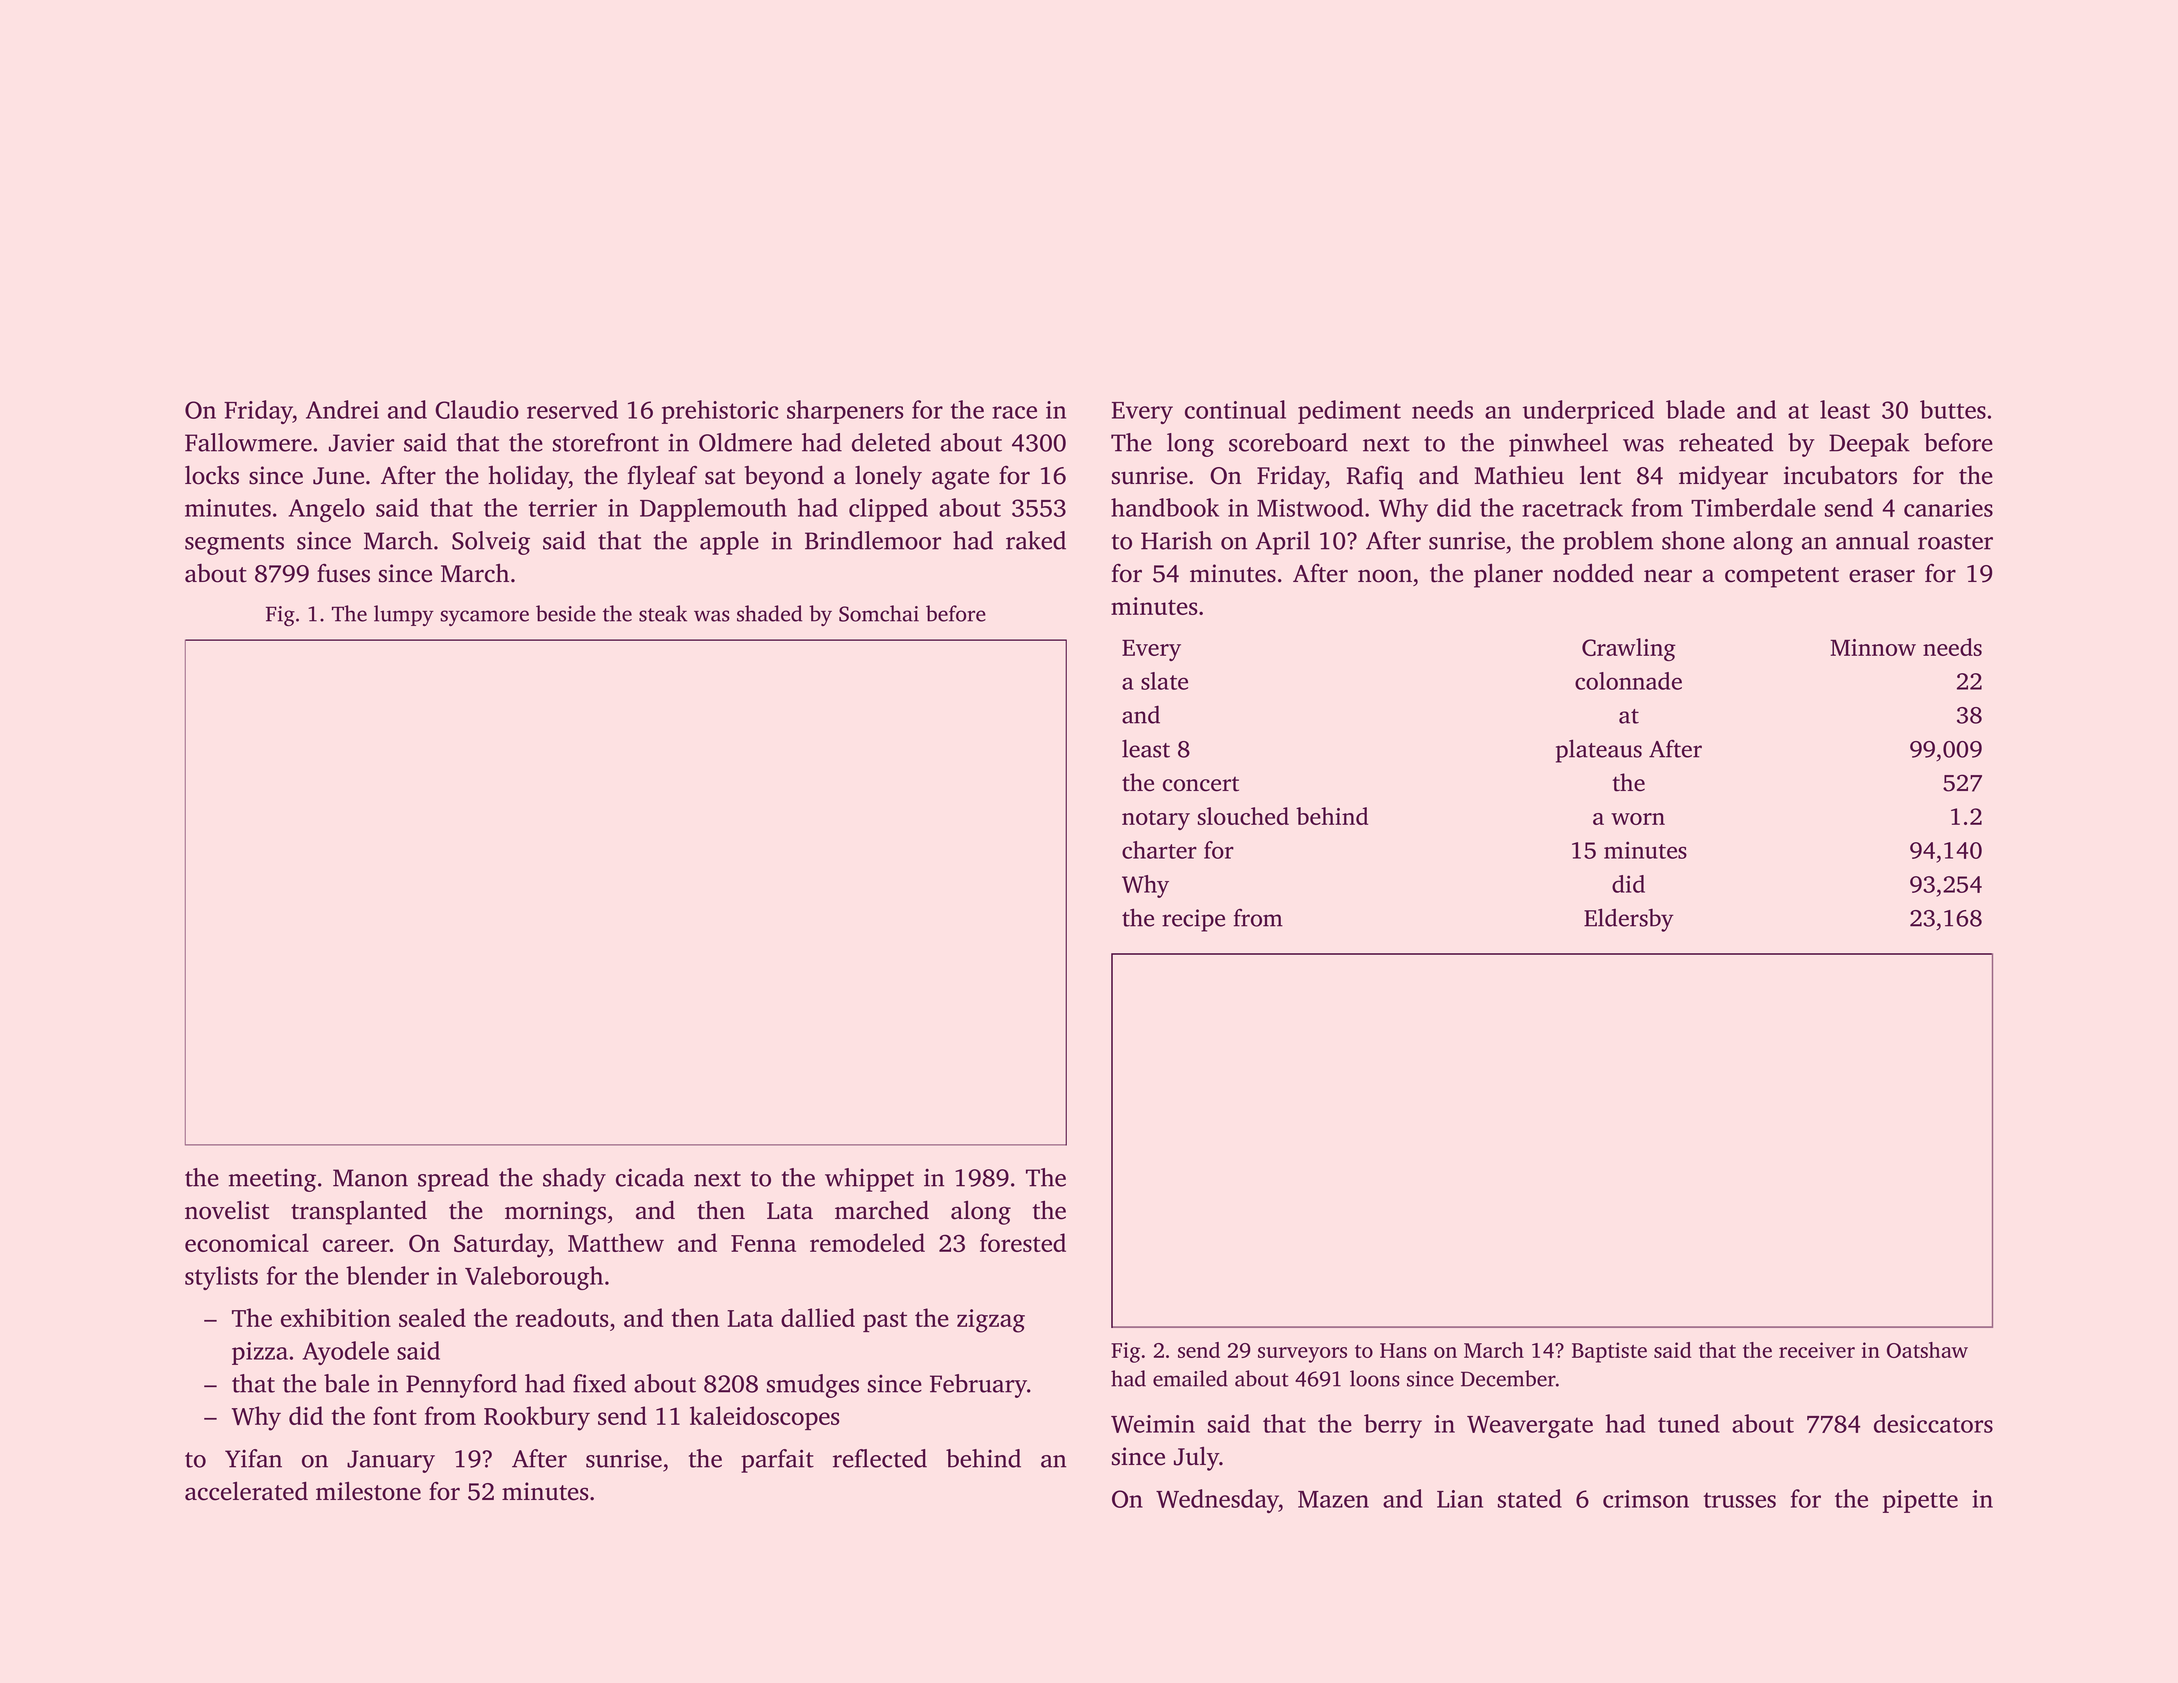 Image resolution: width=2178 pixels, height=1683 pixels. I want to click on Mathieu, so click(1519, 475).
